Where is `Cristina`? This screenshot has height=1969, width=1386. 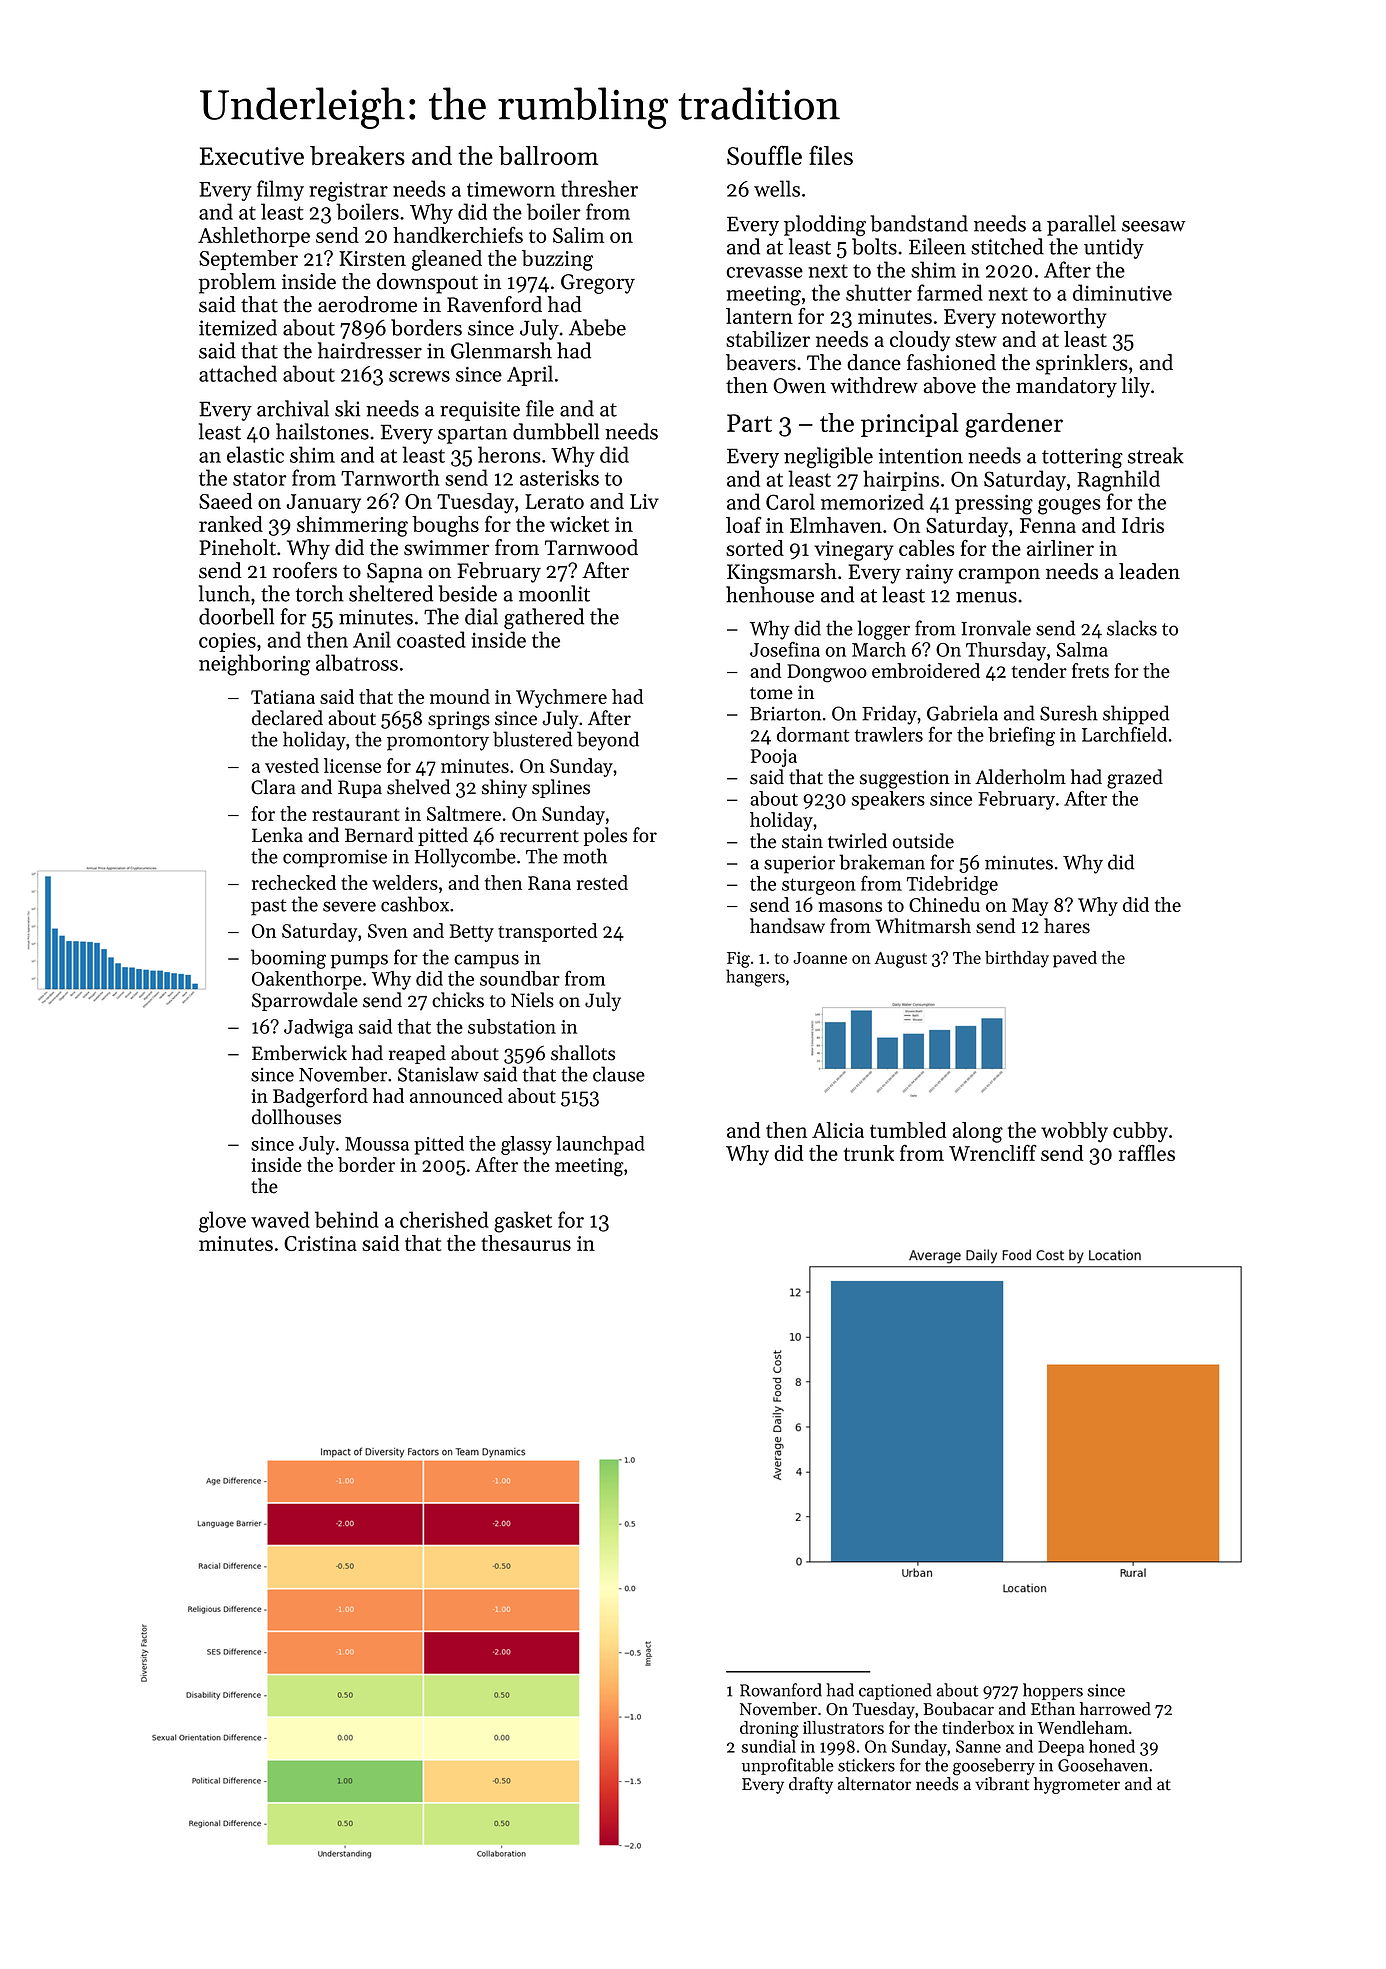
Cristina is located at coordinates (320, 1243).
